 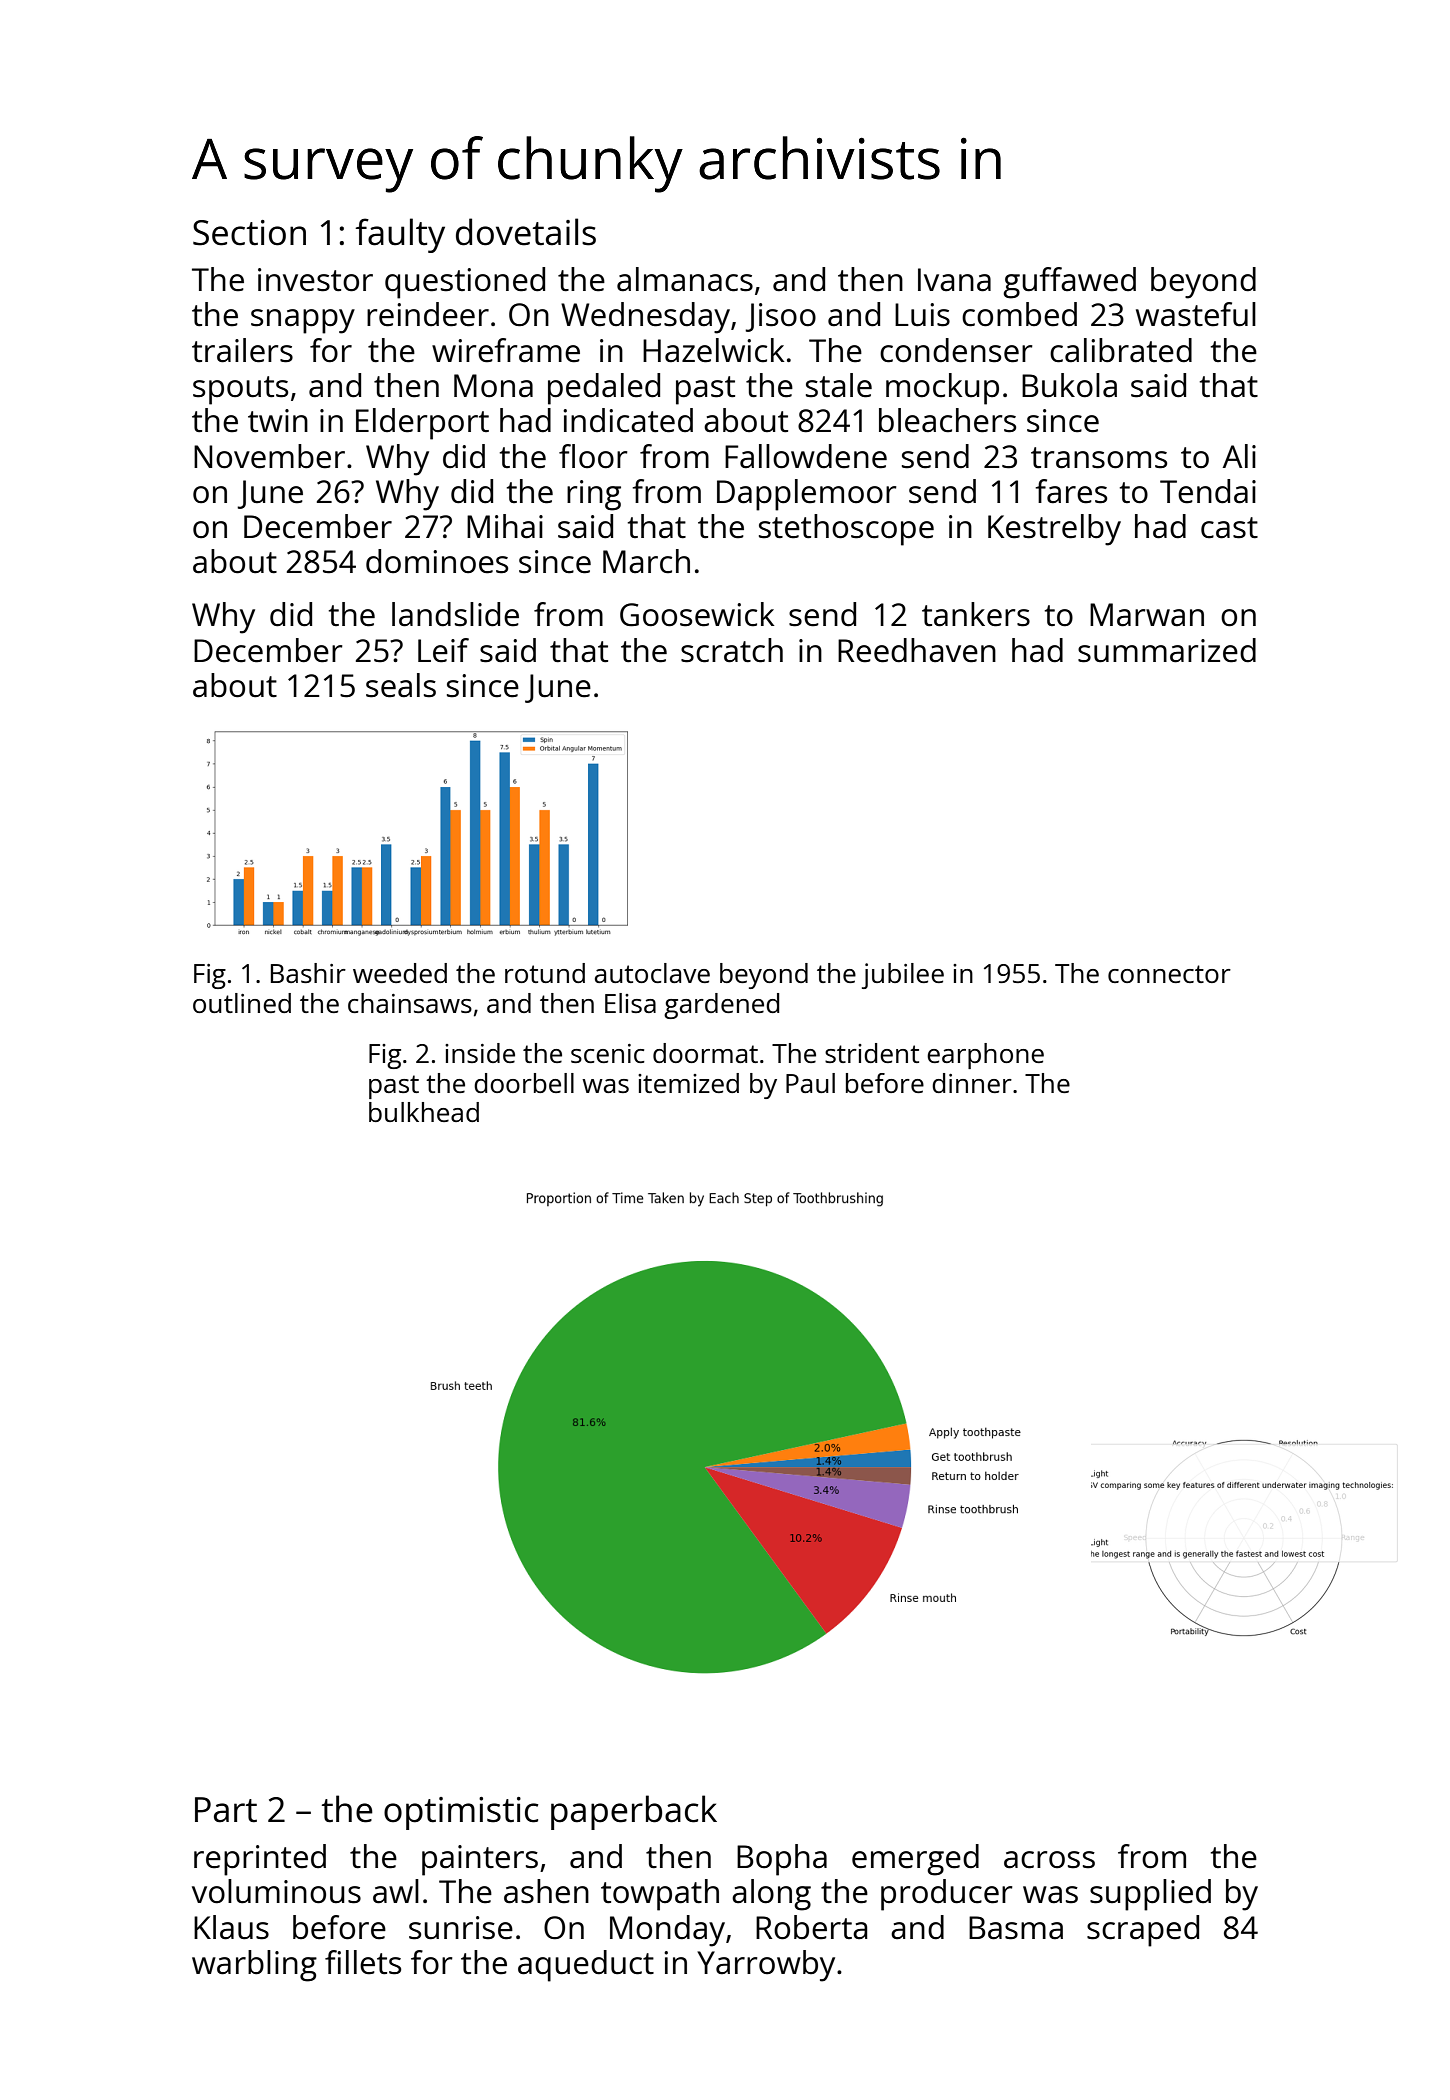 I want to click on Section, so click(x=249, y=233).
